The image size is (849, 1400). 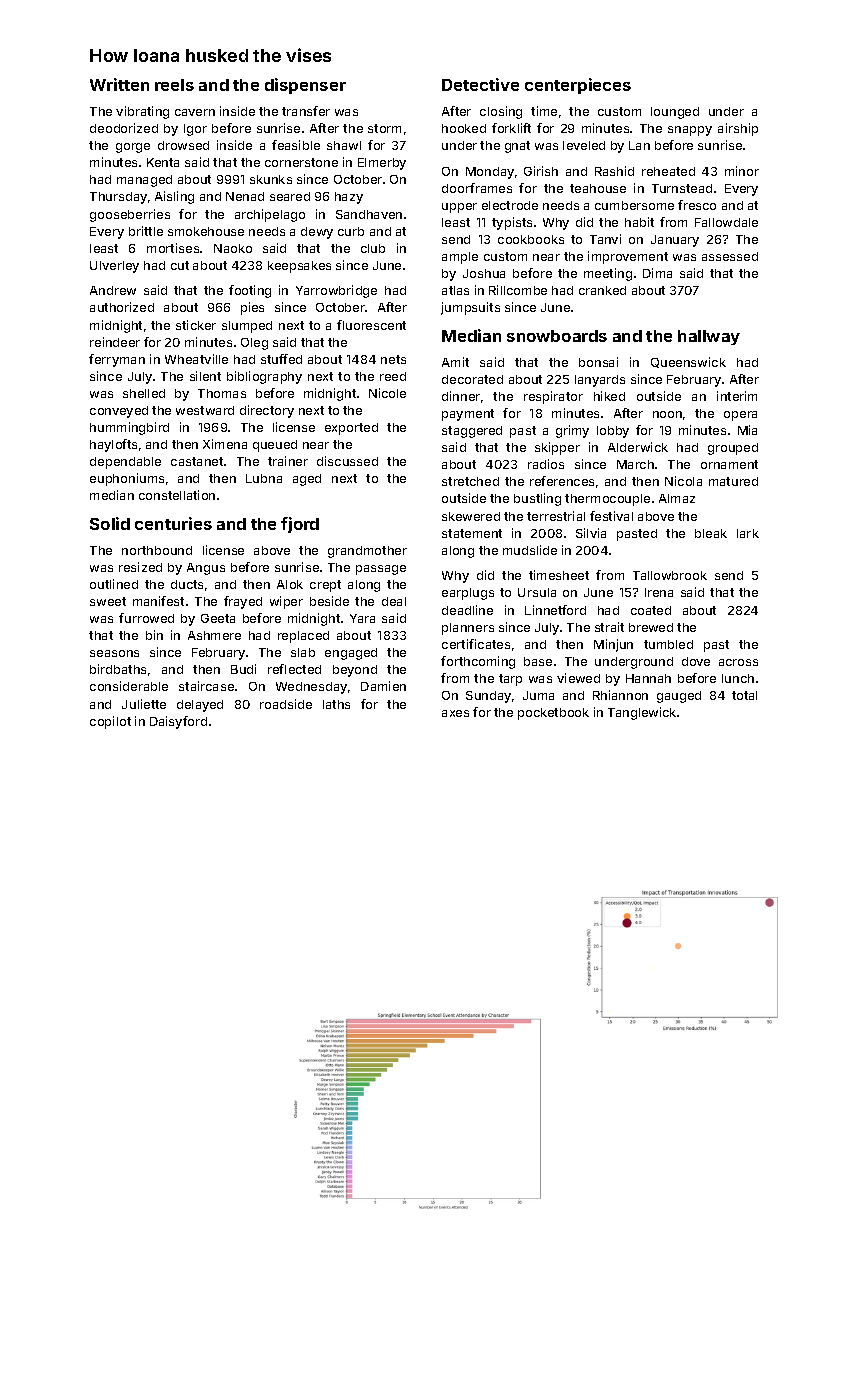 What do you see at coordinates (512, 223) in the document?
I see `typists` at bounding box center [512, 223].
